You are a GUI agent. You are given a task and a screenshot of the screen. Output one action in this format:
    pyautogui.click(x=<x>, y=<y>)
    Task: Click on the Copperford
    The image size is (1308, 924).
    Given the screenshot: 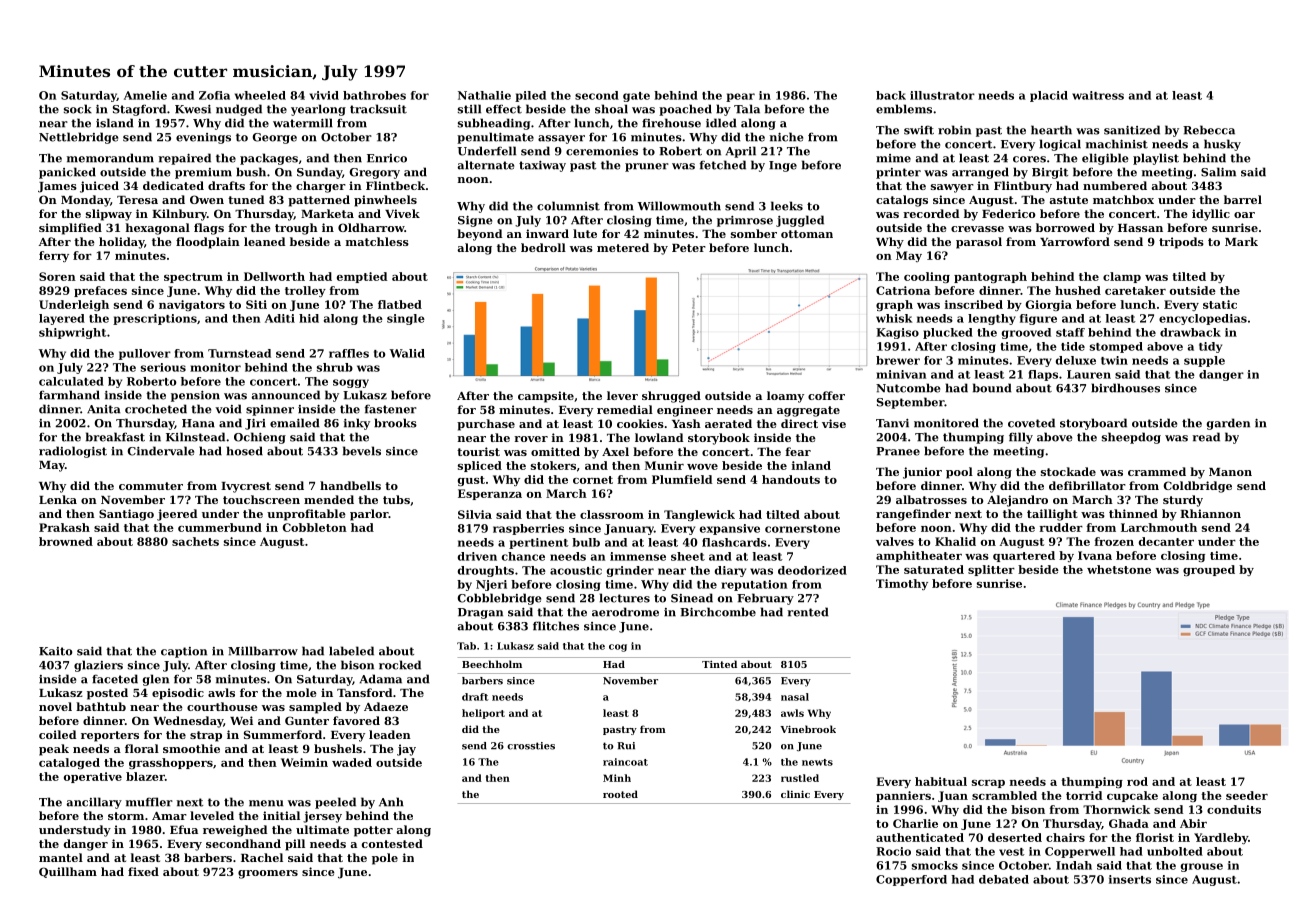 What is the action you would take?
    pyautogui.click(x=911, y=880)
